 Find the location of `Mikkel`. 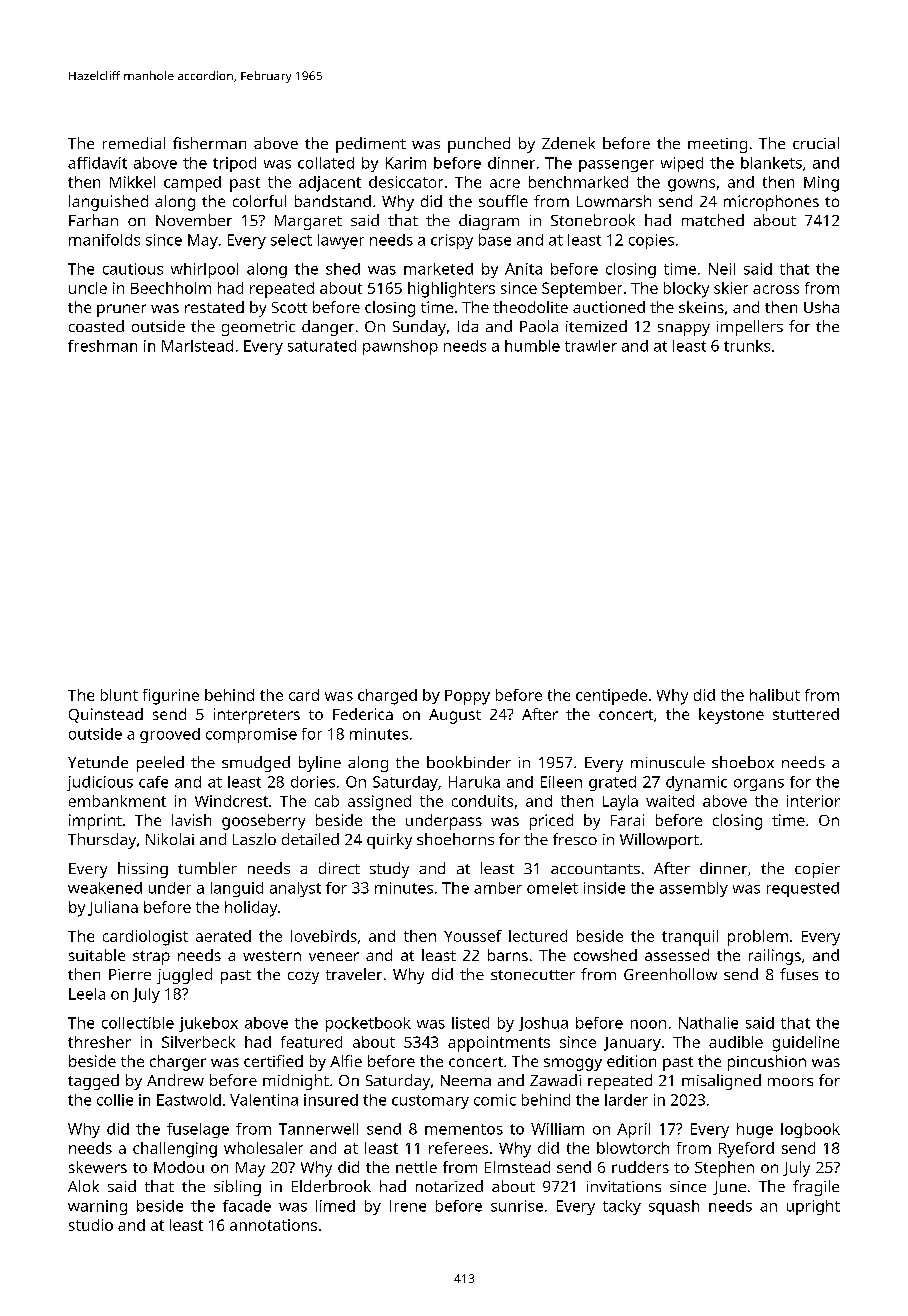

Mikkel is located at coordinates (132, 182).
